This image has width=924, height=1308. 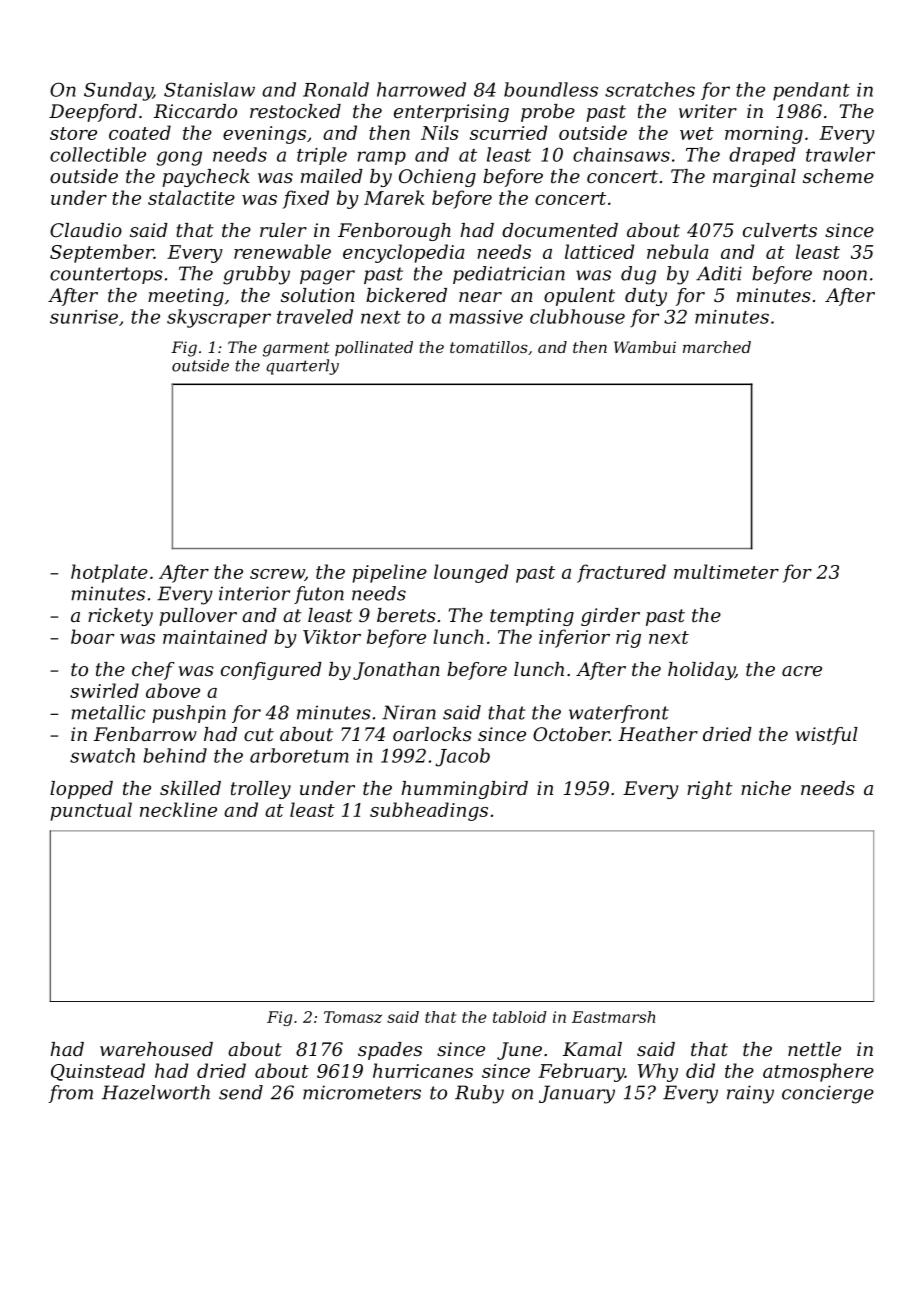 I want to click on fractured, so click(x=621, y=573).
